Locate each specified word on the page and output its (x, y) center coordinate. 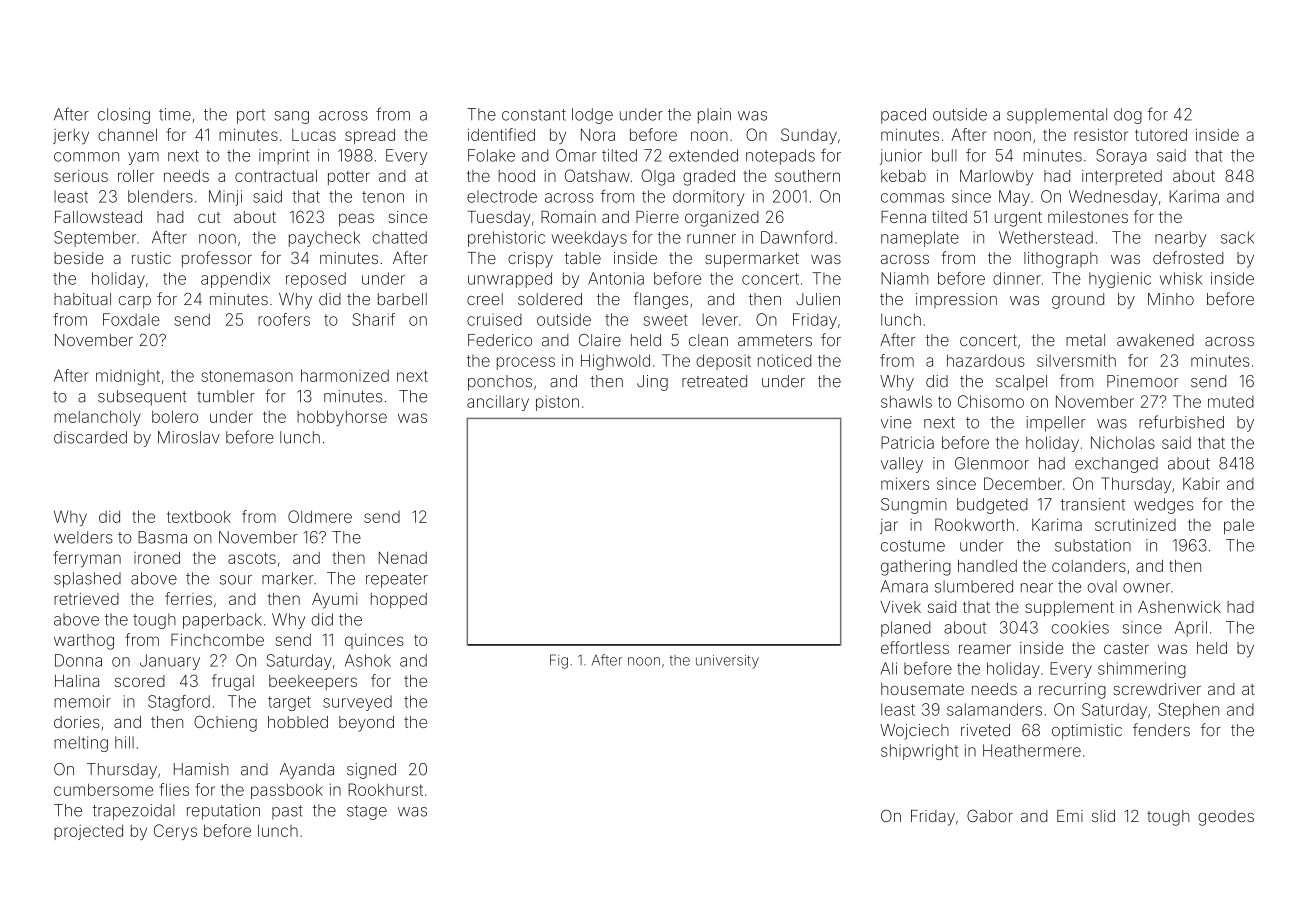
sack (1237, 237)
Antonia (616, 278)
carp (135, 302)
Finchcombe (217, 639)
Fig (559, 661)
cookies (1080, 627)
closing (124, 116)
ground (1078, 301)
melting (81, 744)
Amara (904, 586)
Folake (491, 155)
